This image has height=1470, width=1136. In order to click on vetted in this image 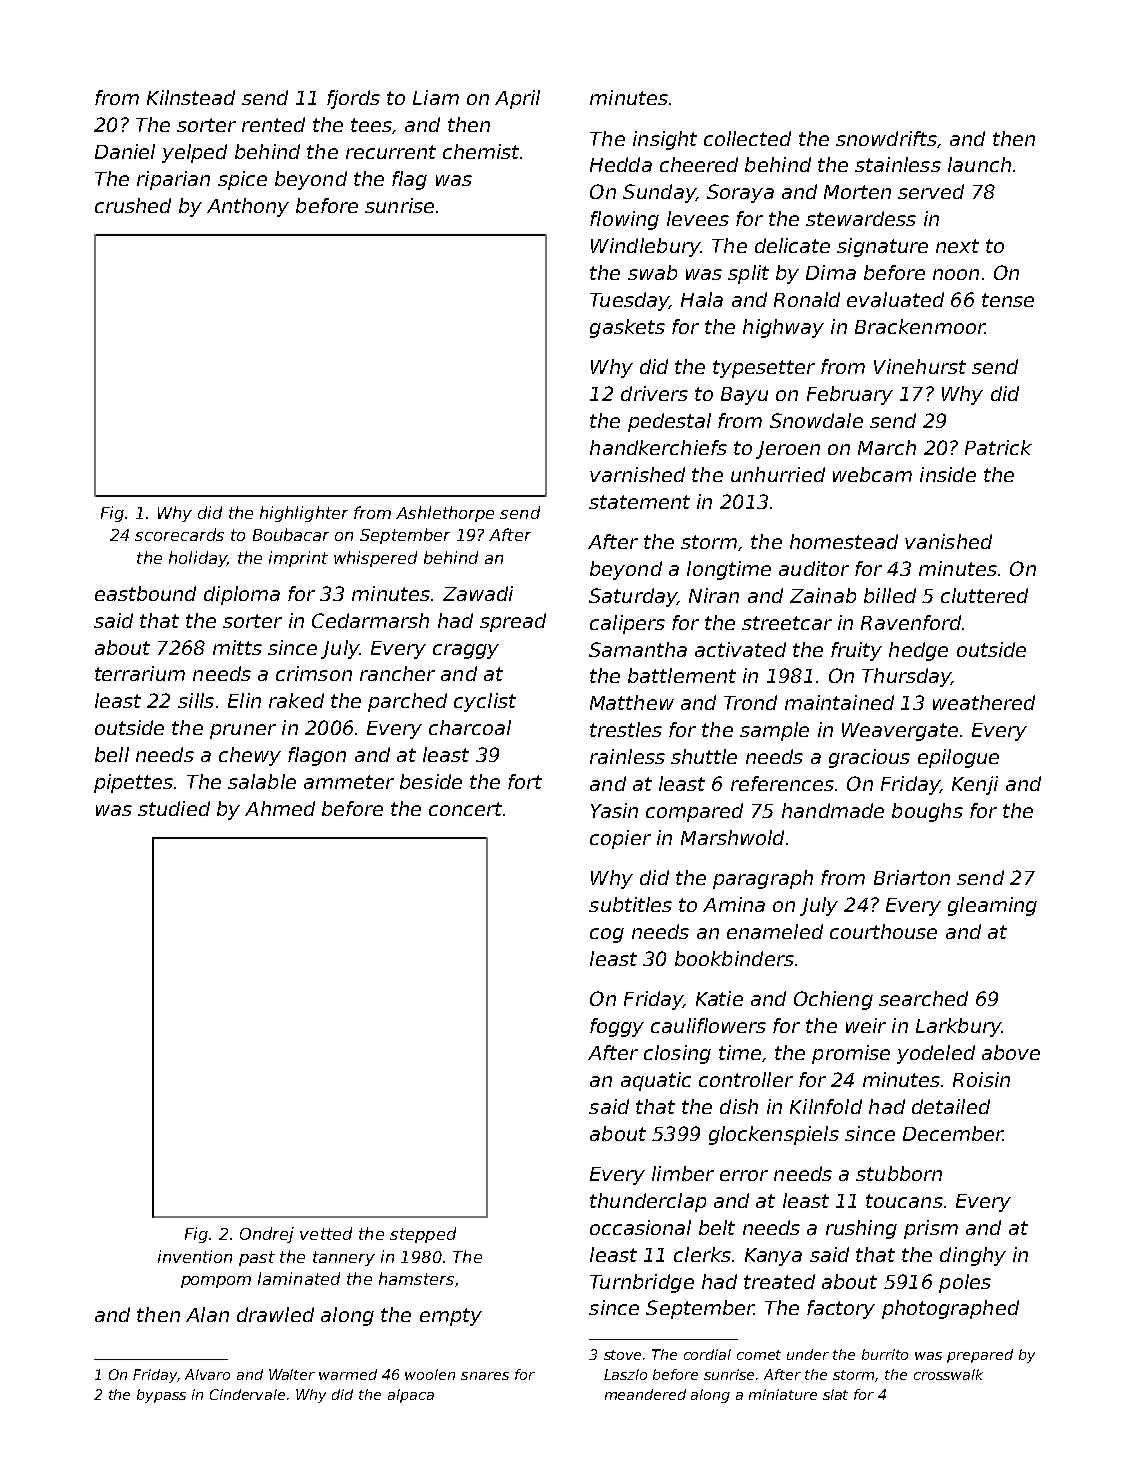, I will do `click(326, 1233)`.
